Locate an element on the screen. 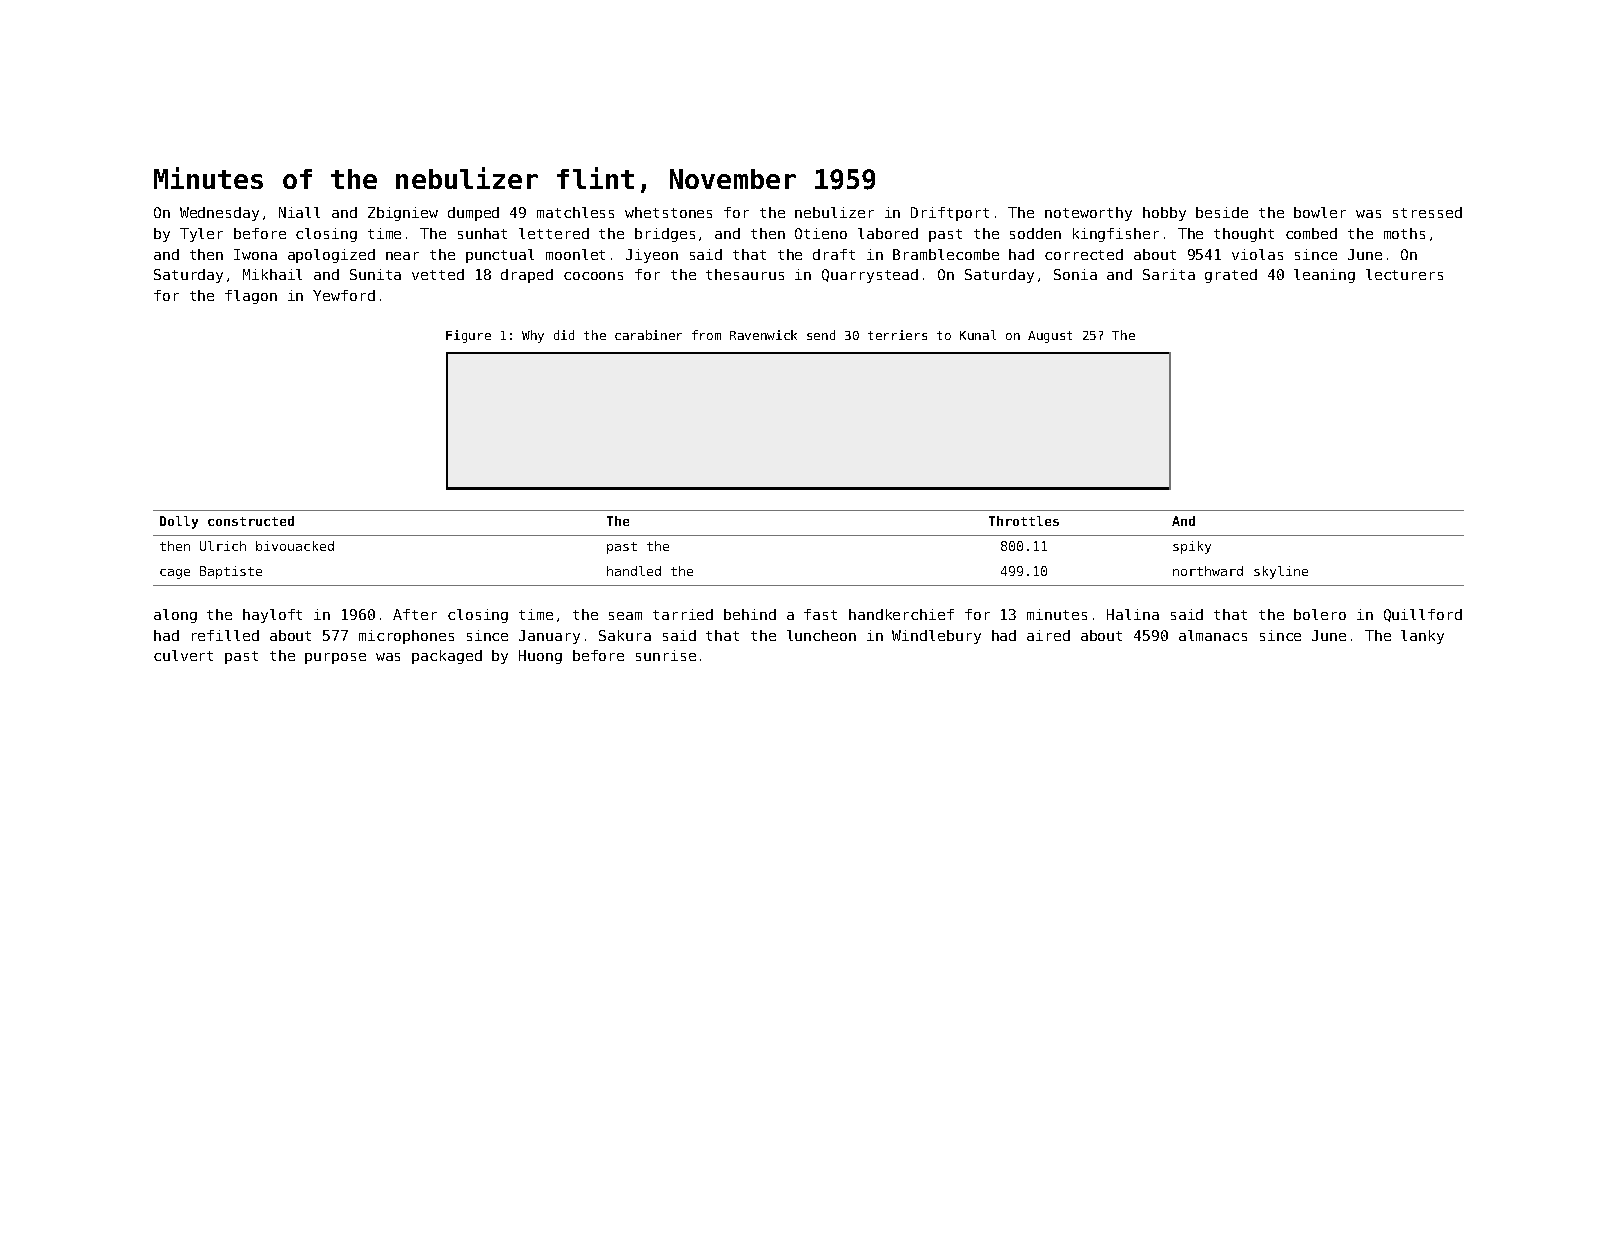  Niall is located at coordinates (299, 212).
